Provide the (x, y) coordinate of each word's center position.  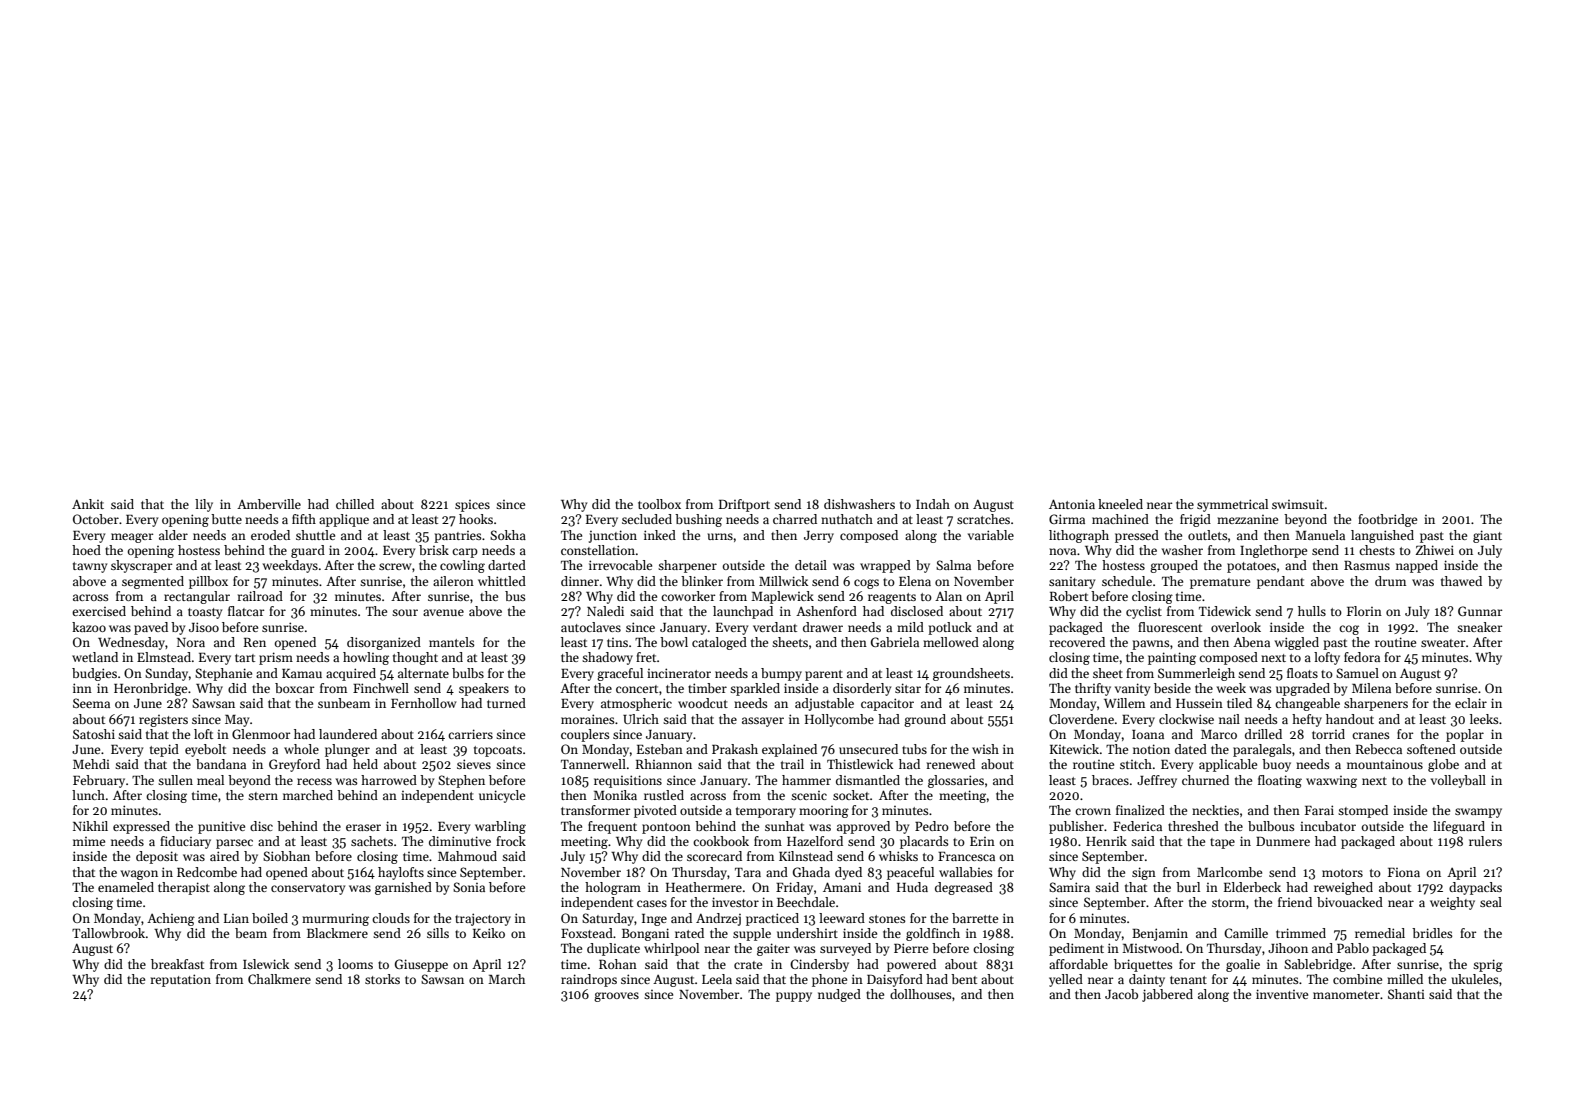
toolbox (659, 504)
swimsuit (1298, 504)
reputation (181, 980)
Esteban (660, 749)
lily (204, 505)
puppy (794, 997)
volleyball (1458, 781)
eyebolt (205, 750)
